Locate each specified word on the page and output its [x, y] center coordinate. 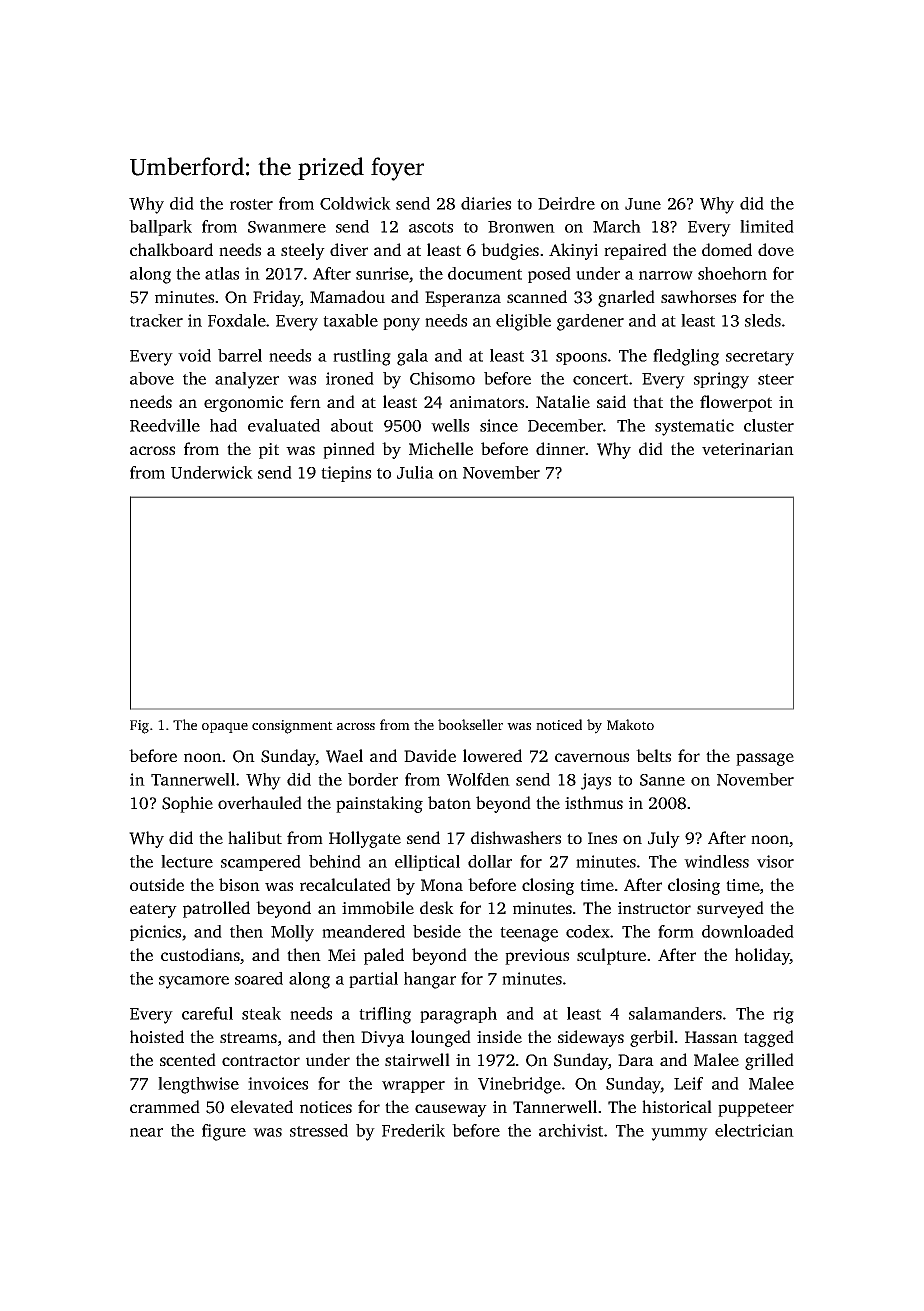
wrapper [413, 1087]
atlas [222, 273]
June [643, 204]
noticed [559, 724]
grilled [769, 1061]
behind [335, 861]
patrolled [216, 909]
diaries [486, 203]
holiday [762, 956]
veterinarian [748, 449]
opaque [225, 728]
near [146, 1132]
